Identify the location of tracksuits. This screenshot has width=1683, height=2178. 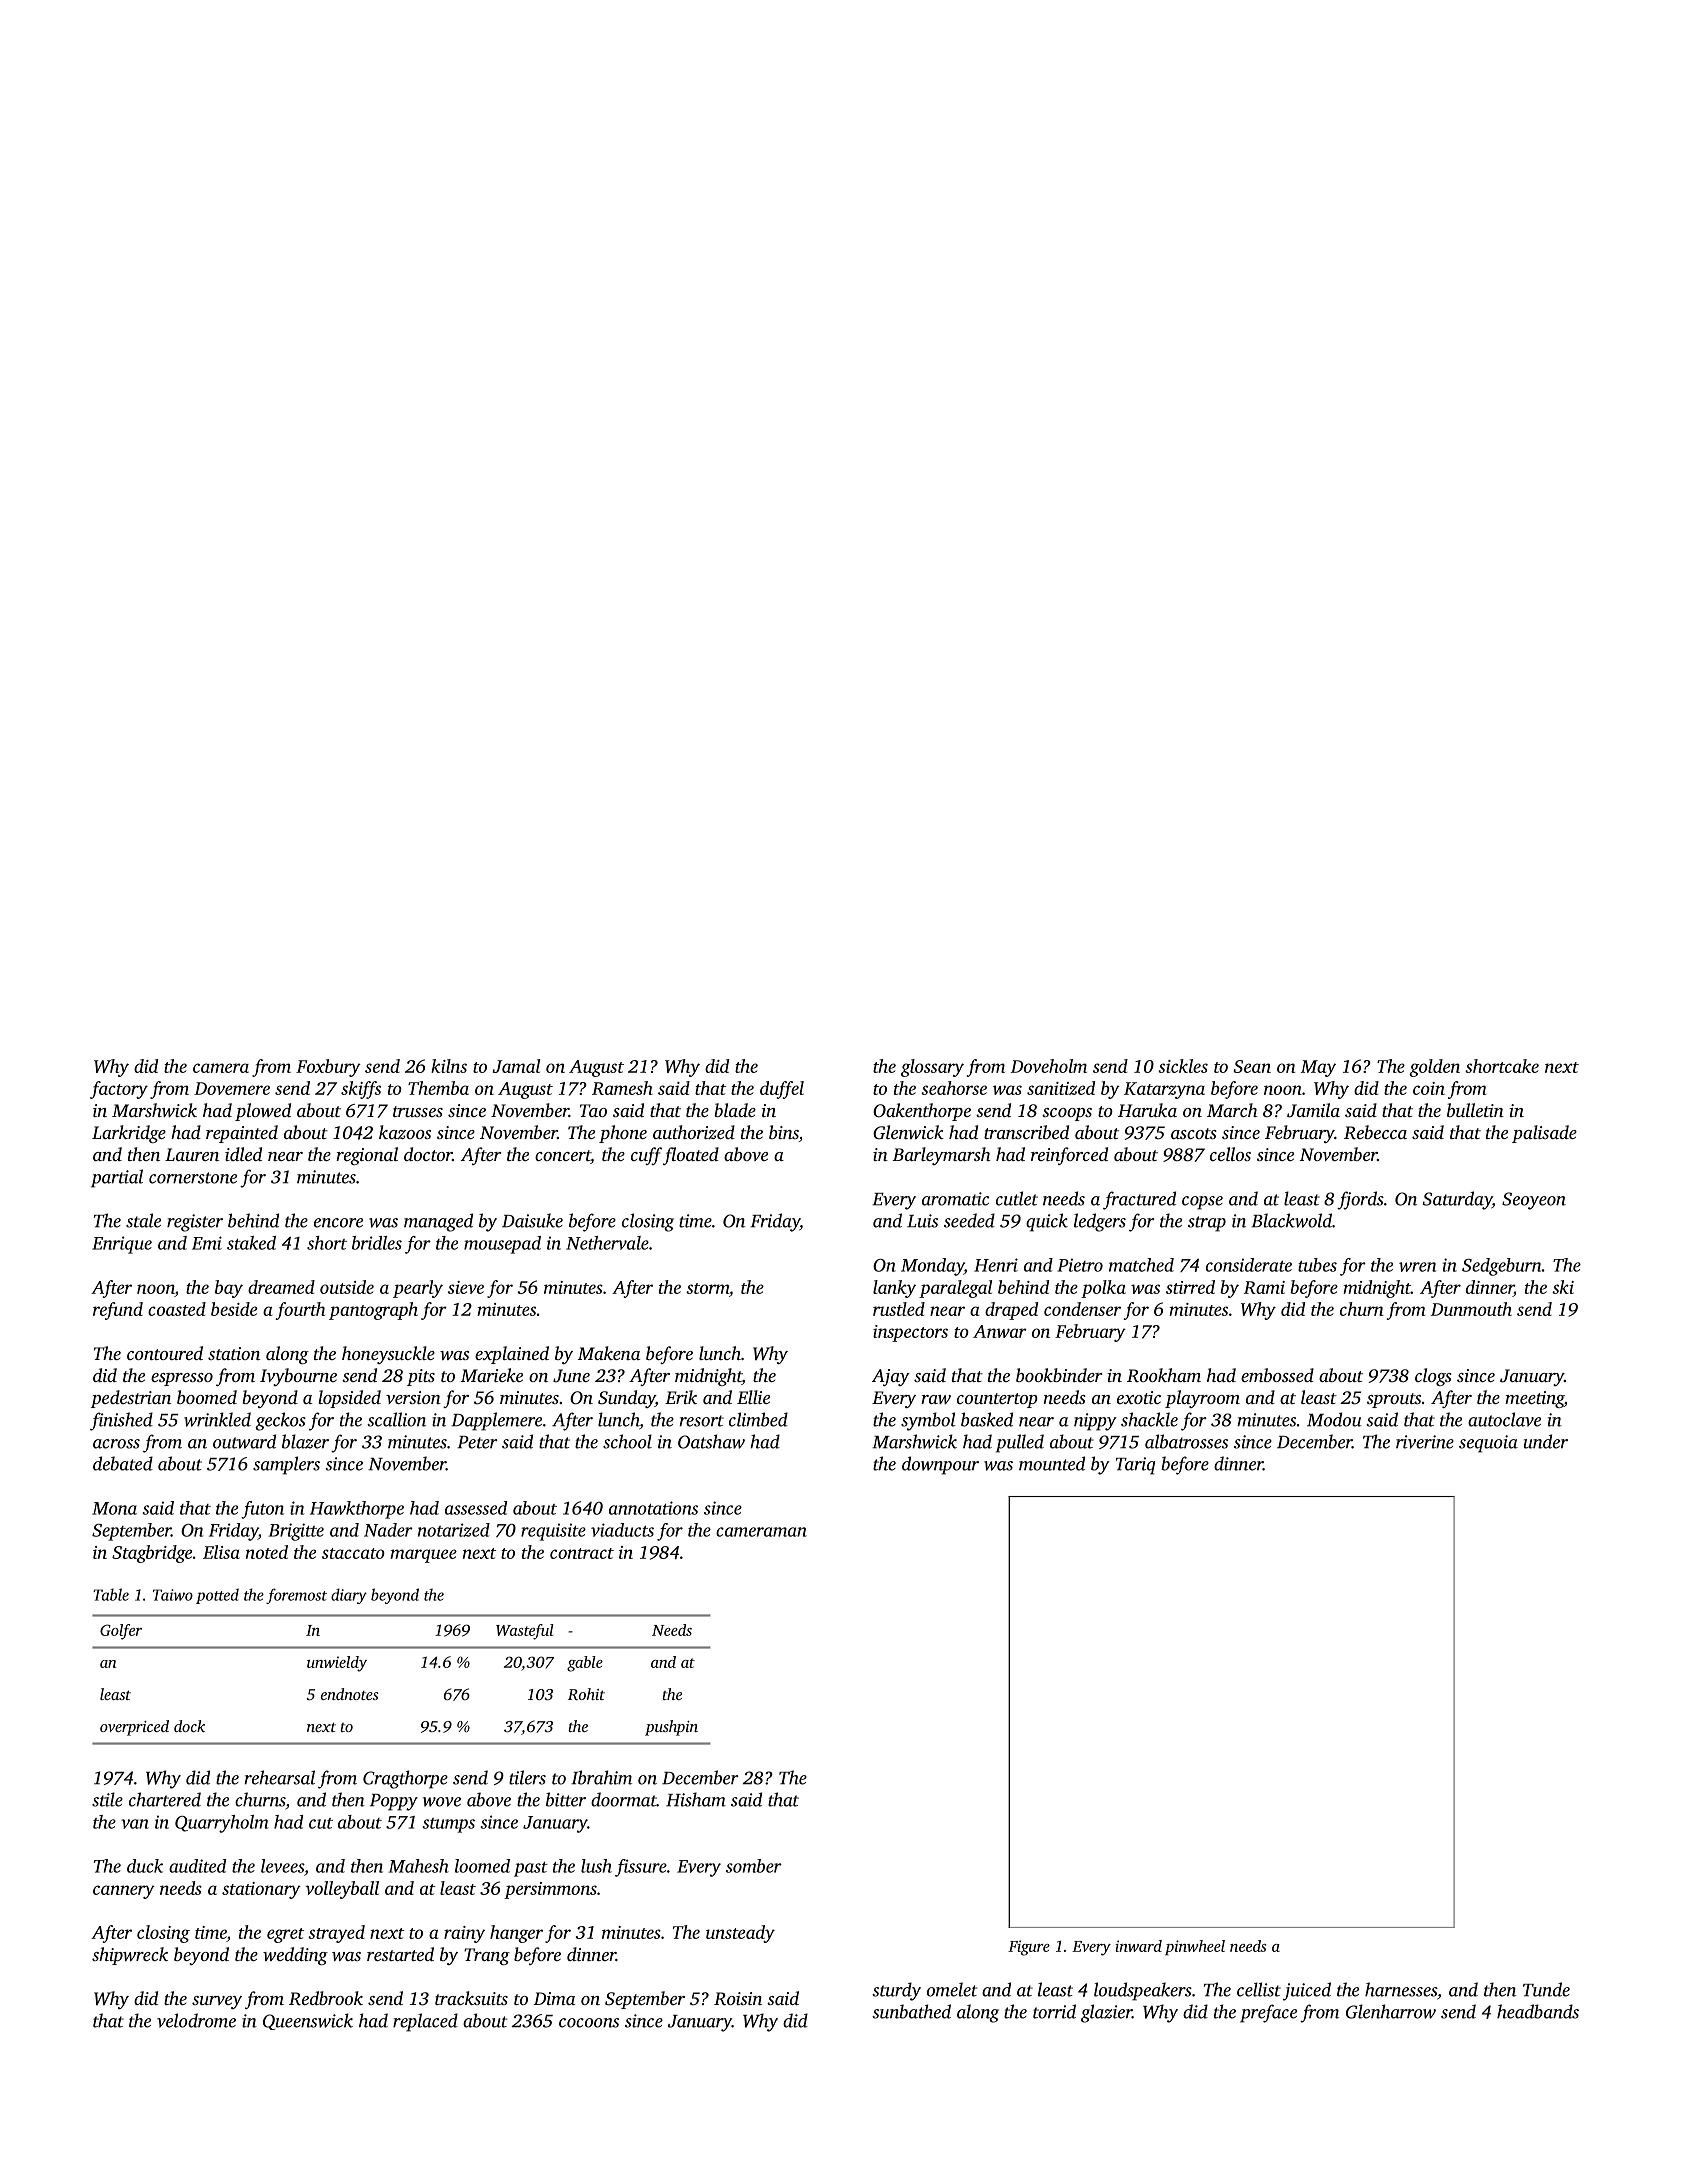
(471, 1998).
